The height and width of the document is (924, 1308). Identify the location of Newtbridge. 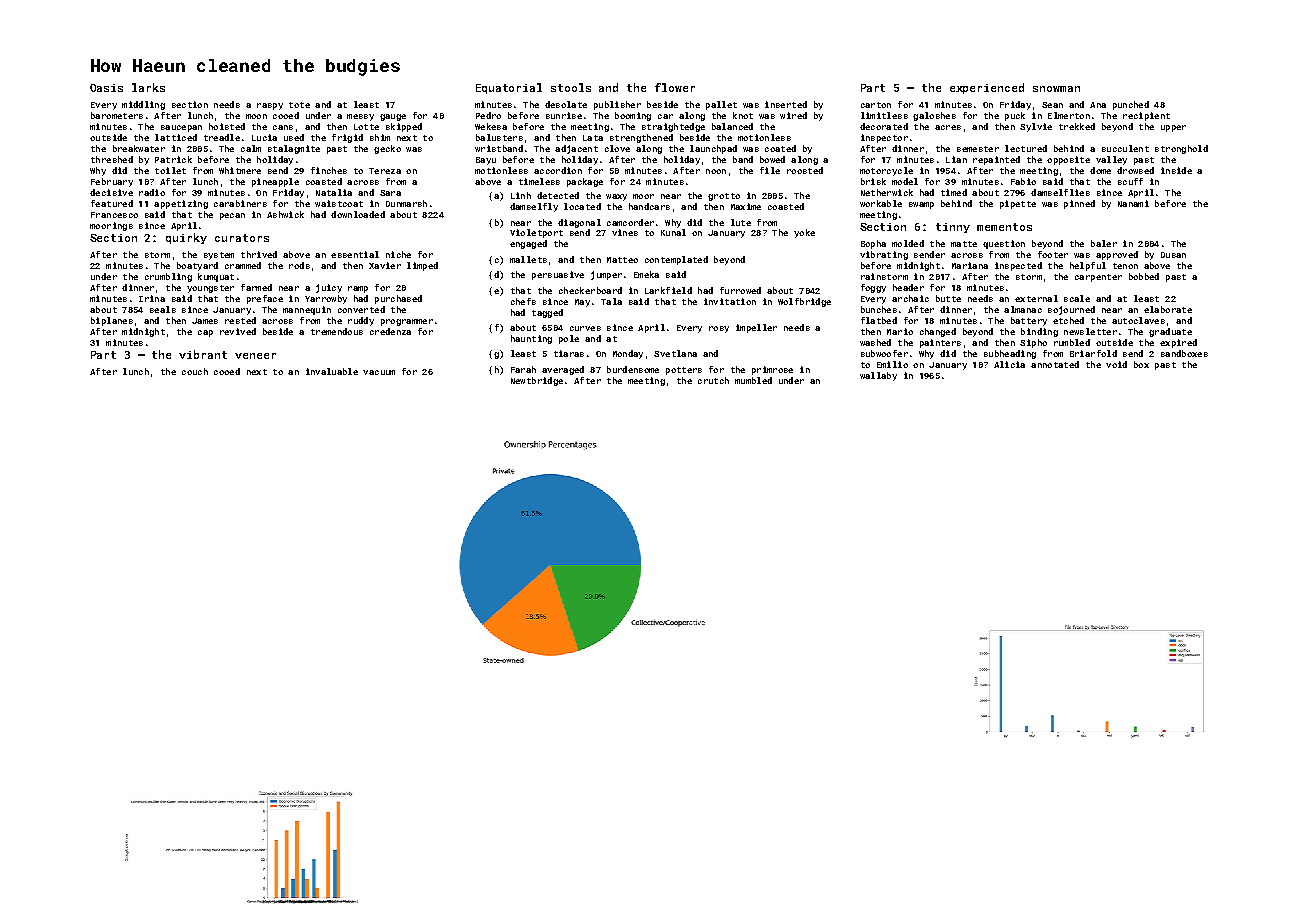
(537, 381).
